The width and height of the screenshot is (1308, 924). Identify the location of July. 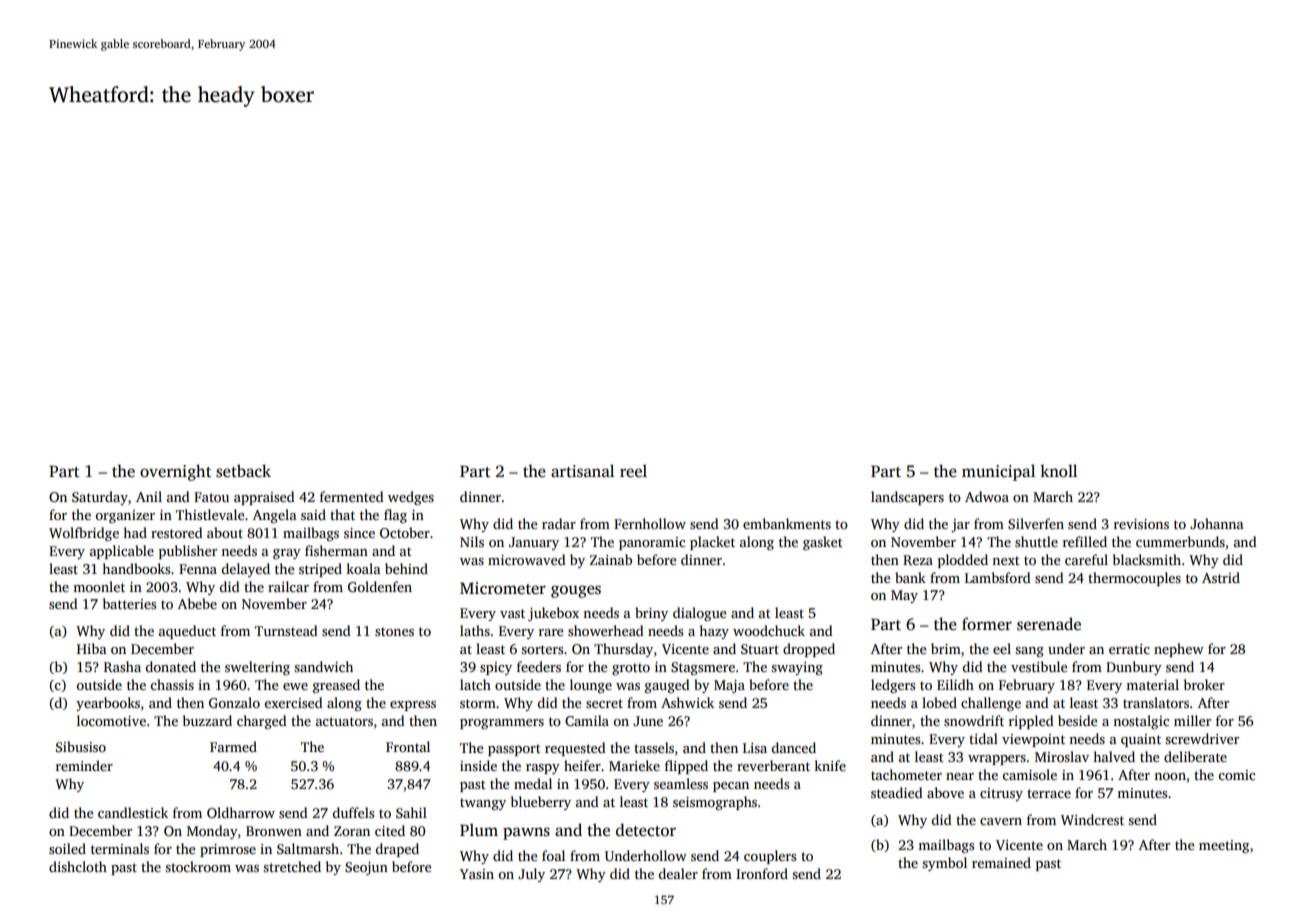
(531, 875).
